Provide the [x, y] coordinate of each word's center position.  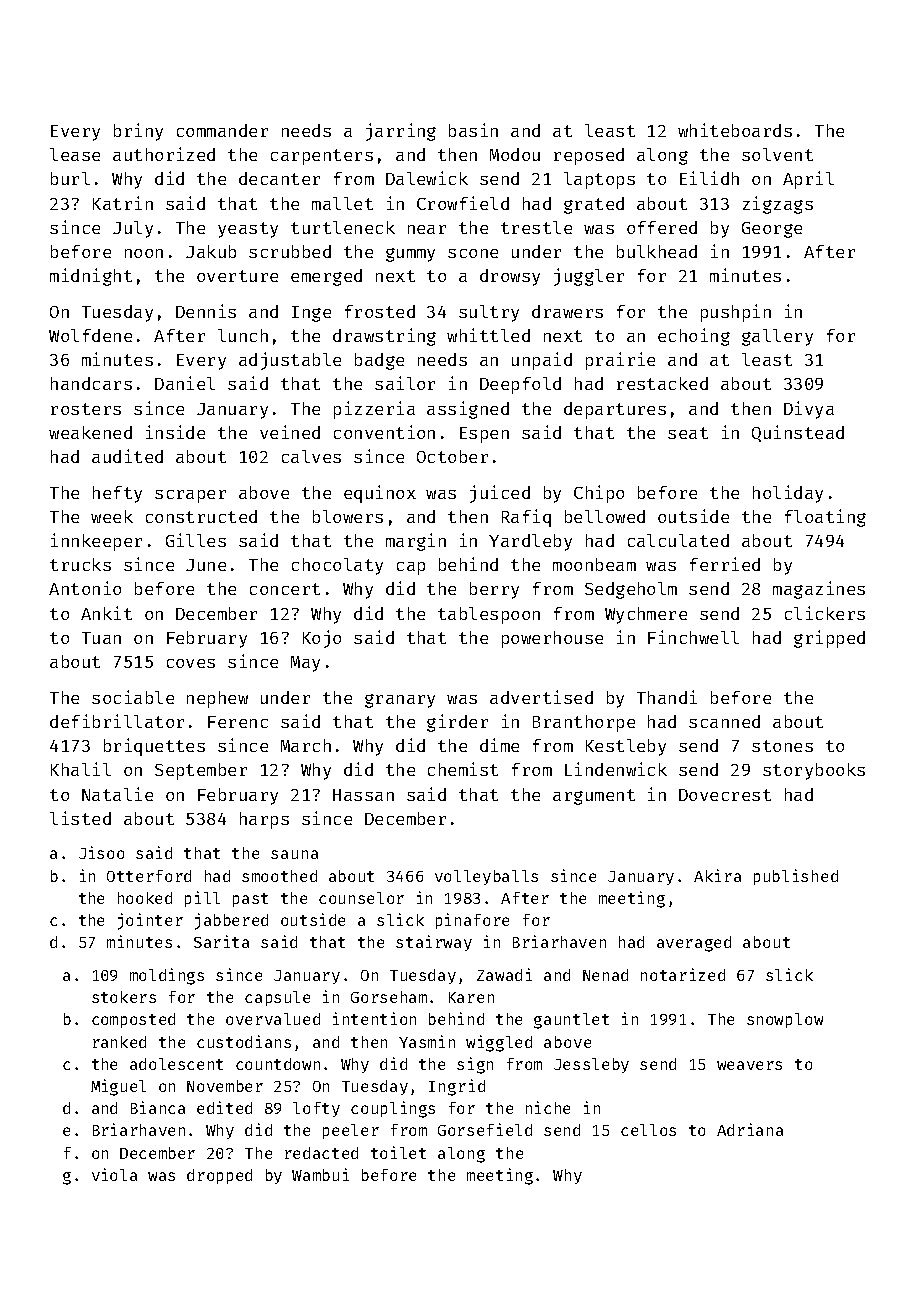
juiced [500, 494]
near [427, 229]
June [206, 565]
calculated [678, 540]
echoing [694, 337]
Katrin [123, 203]
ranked [119, 1042]
